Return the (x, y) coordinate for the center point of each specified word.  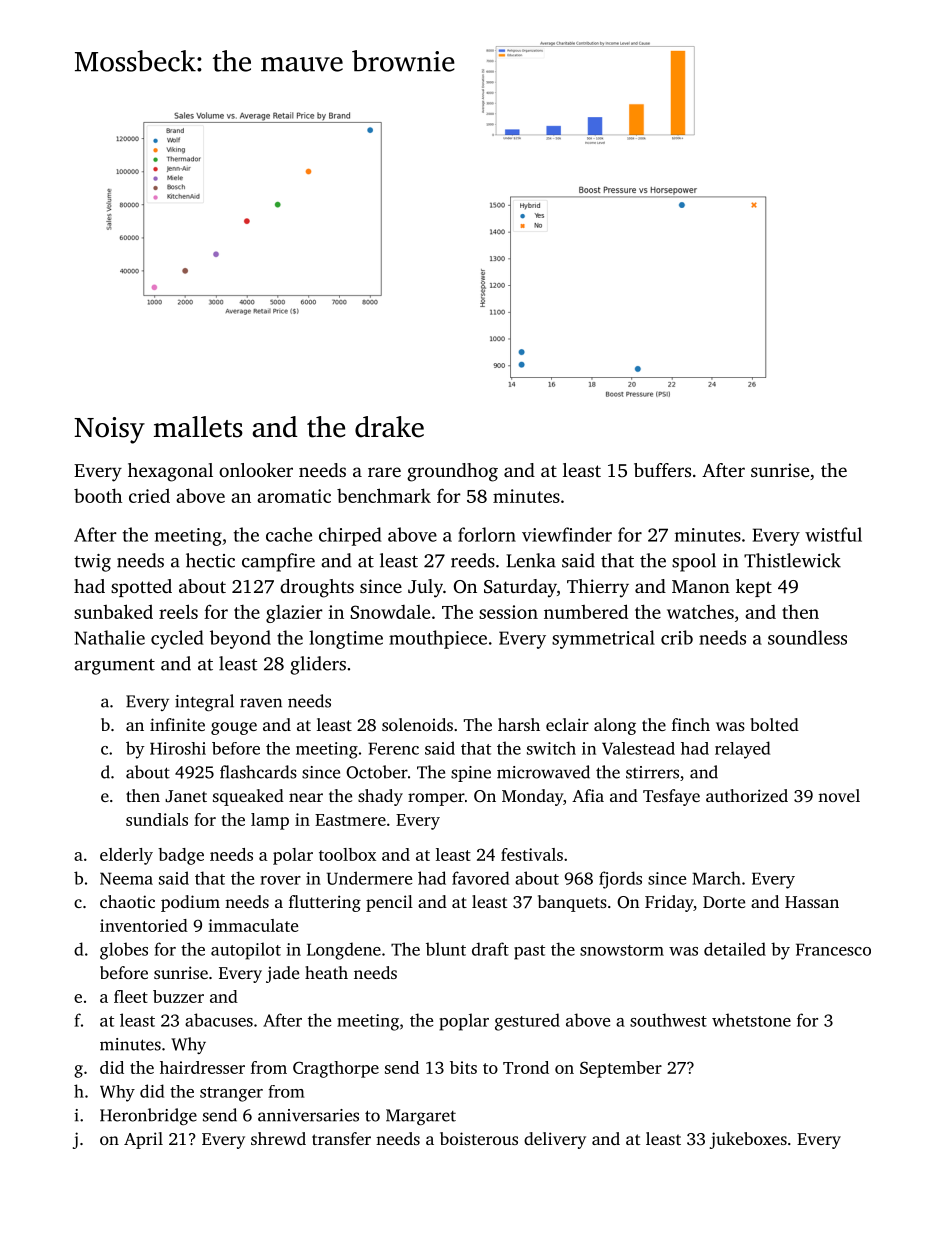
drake (389, 427)
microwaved (543, 772)
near (306, 797)
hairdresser (202, 1067)
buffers (662, 470)
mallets (198, 427)
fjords (620, 880)
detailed (735, 949)
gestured (527, 1022)
